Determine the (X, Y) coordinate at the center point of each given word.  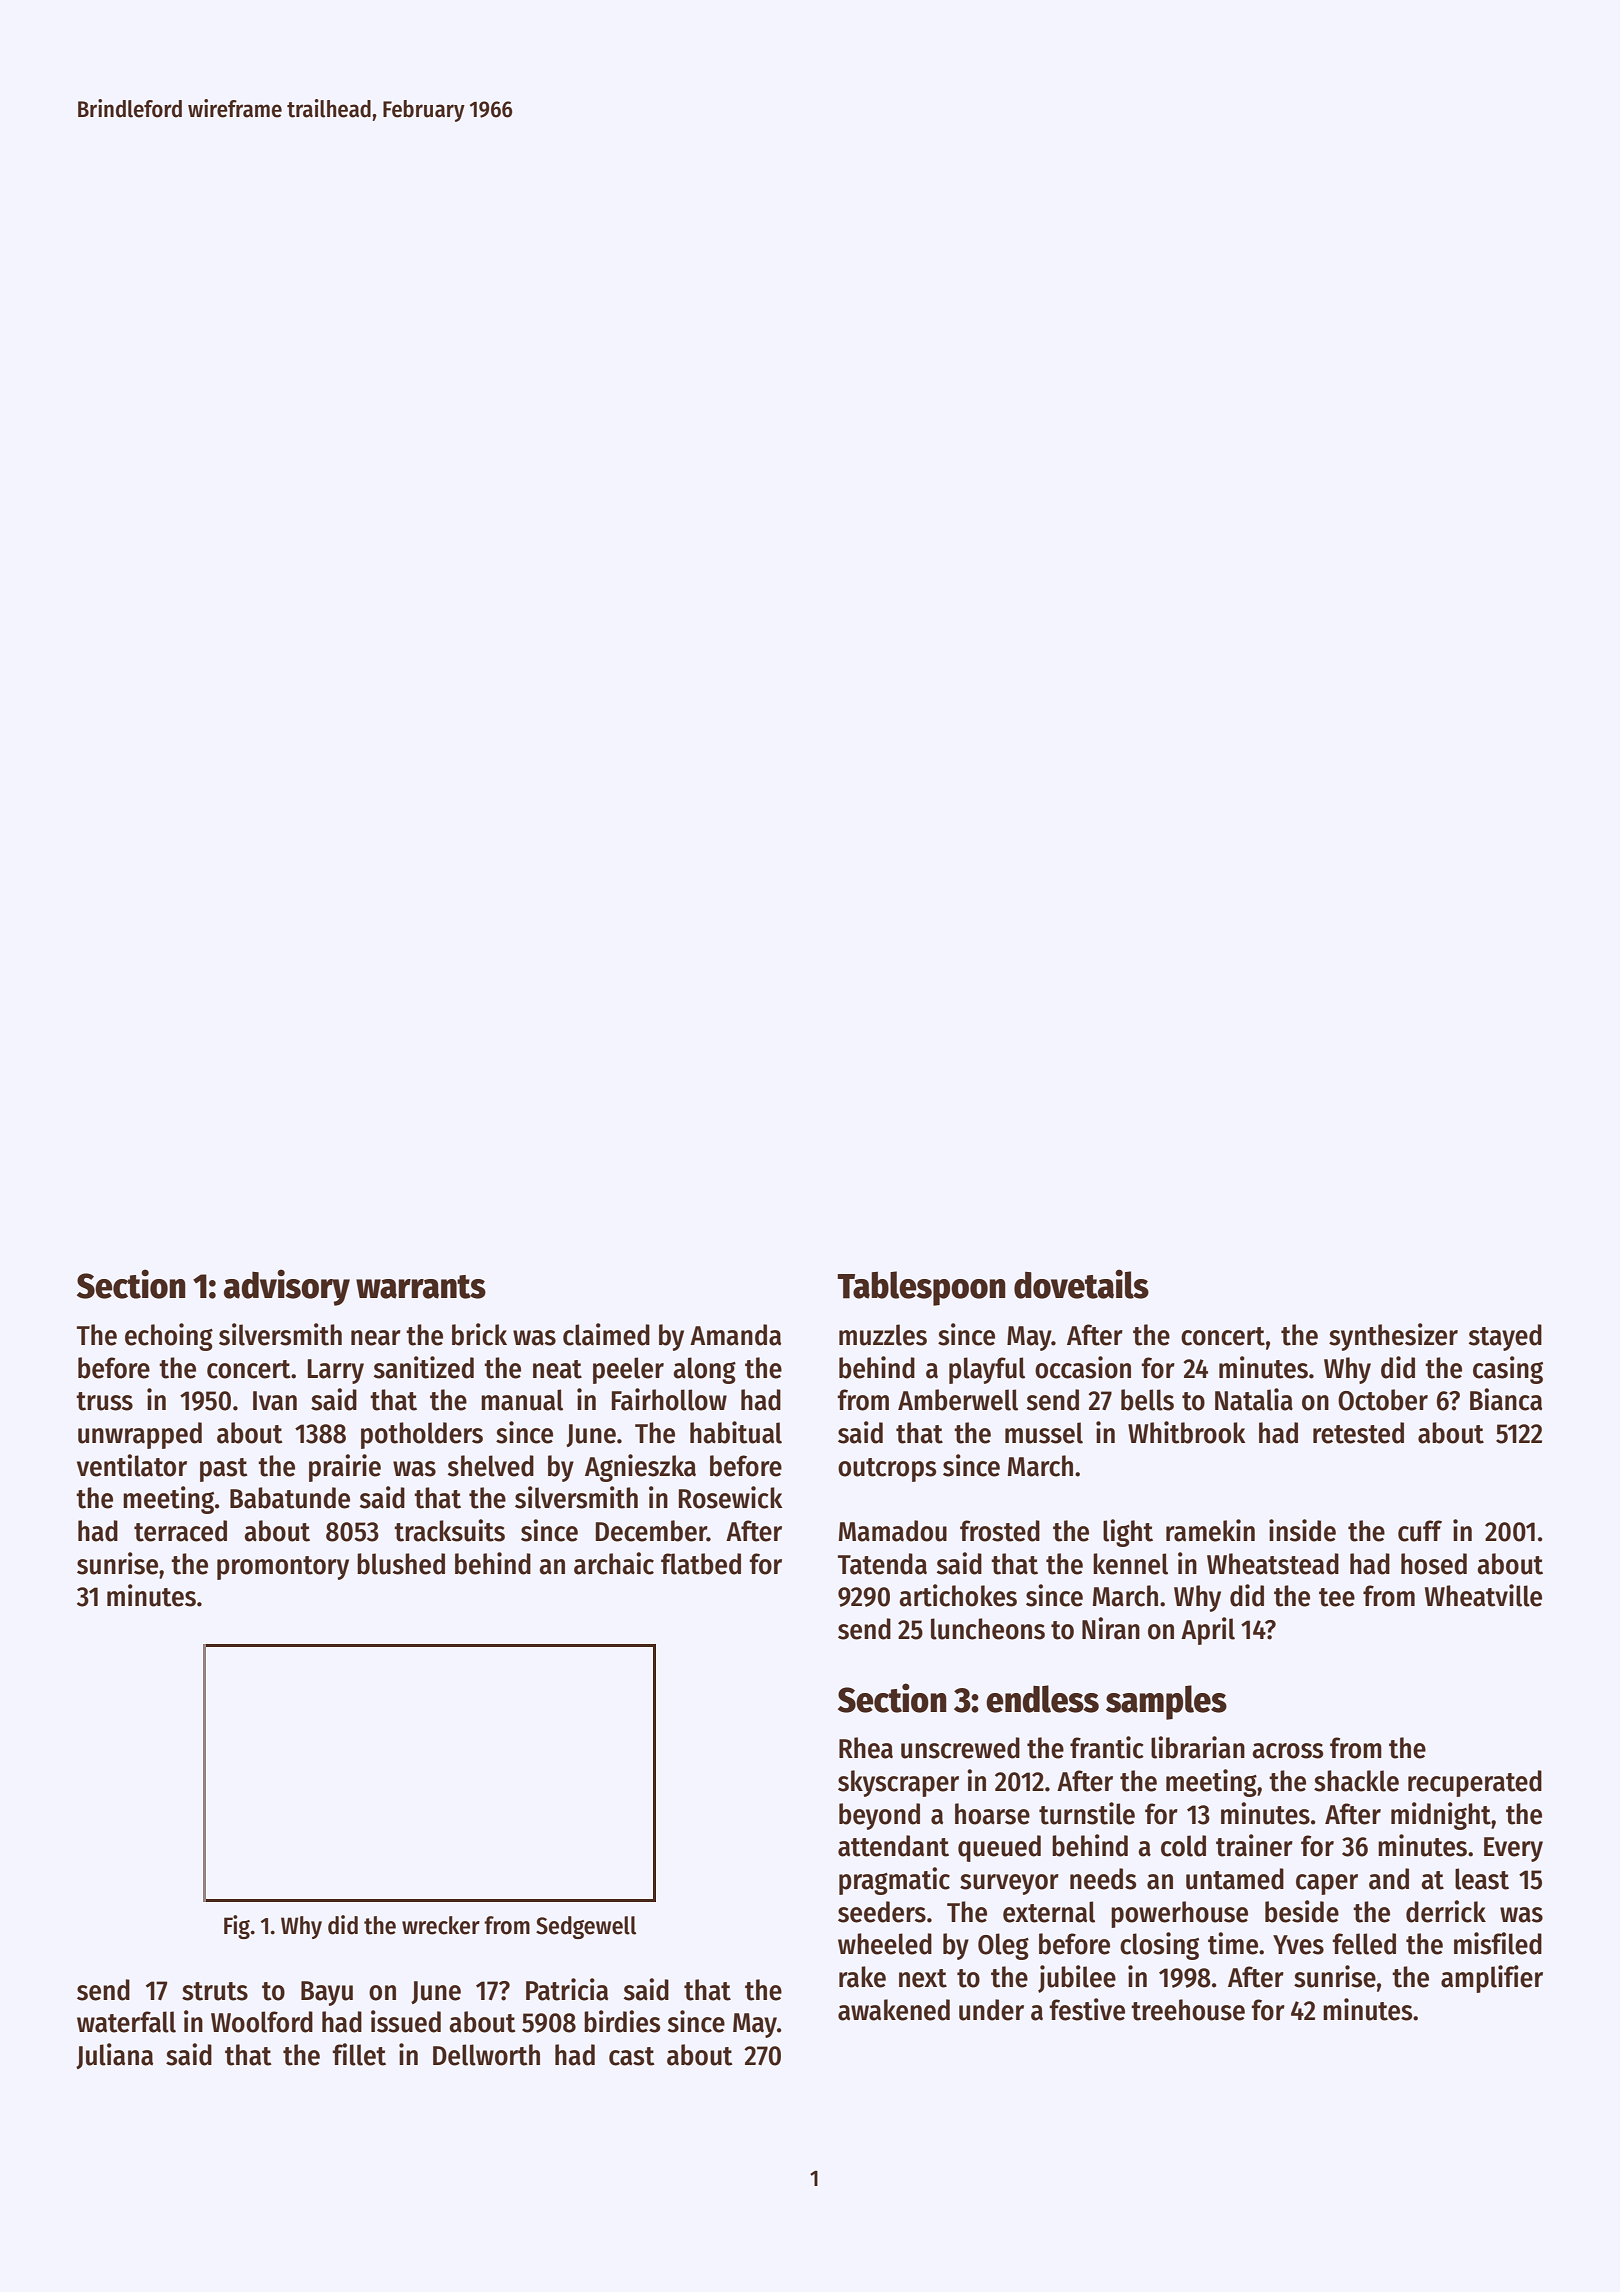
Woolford (262, 2022)
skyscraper (898, 1783)
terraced (180, 1531)
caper (1327, 1884)
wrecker (441, 1925)
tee (1337, 1597)
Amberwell (958, 1400)
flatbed (701, 1564)
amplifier (1492, 1979)
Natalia (1254, 1399)
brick (479, 1334)
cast (632, 2056)
